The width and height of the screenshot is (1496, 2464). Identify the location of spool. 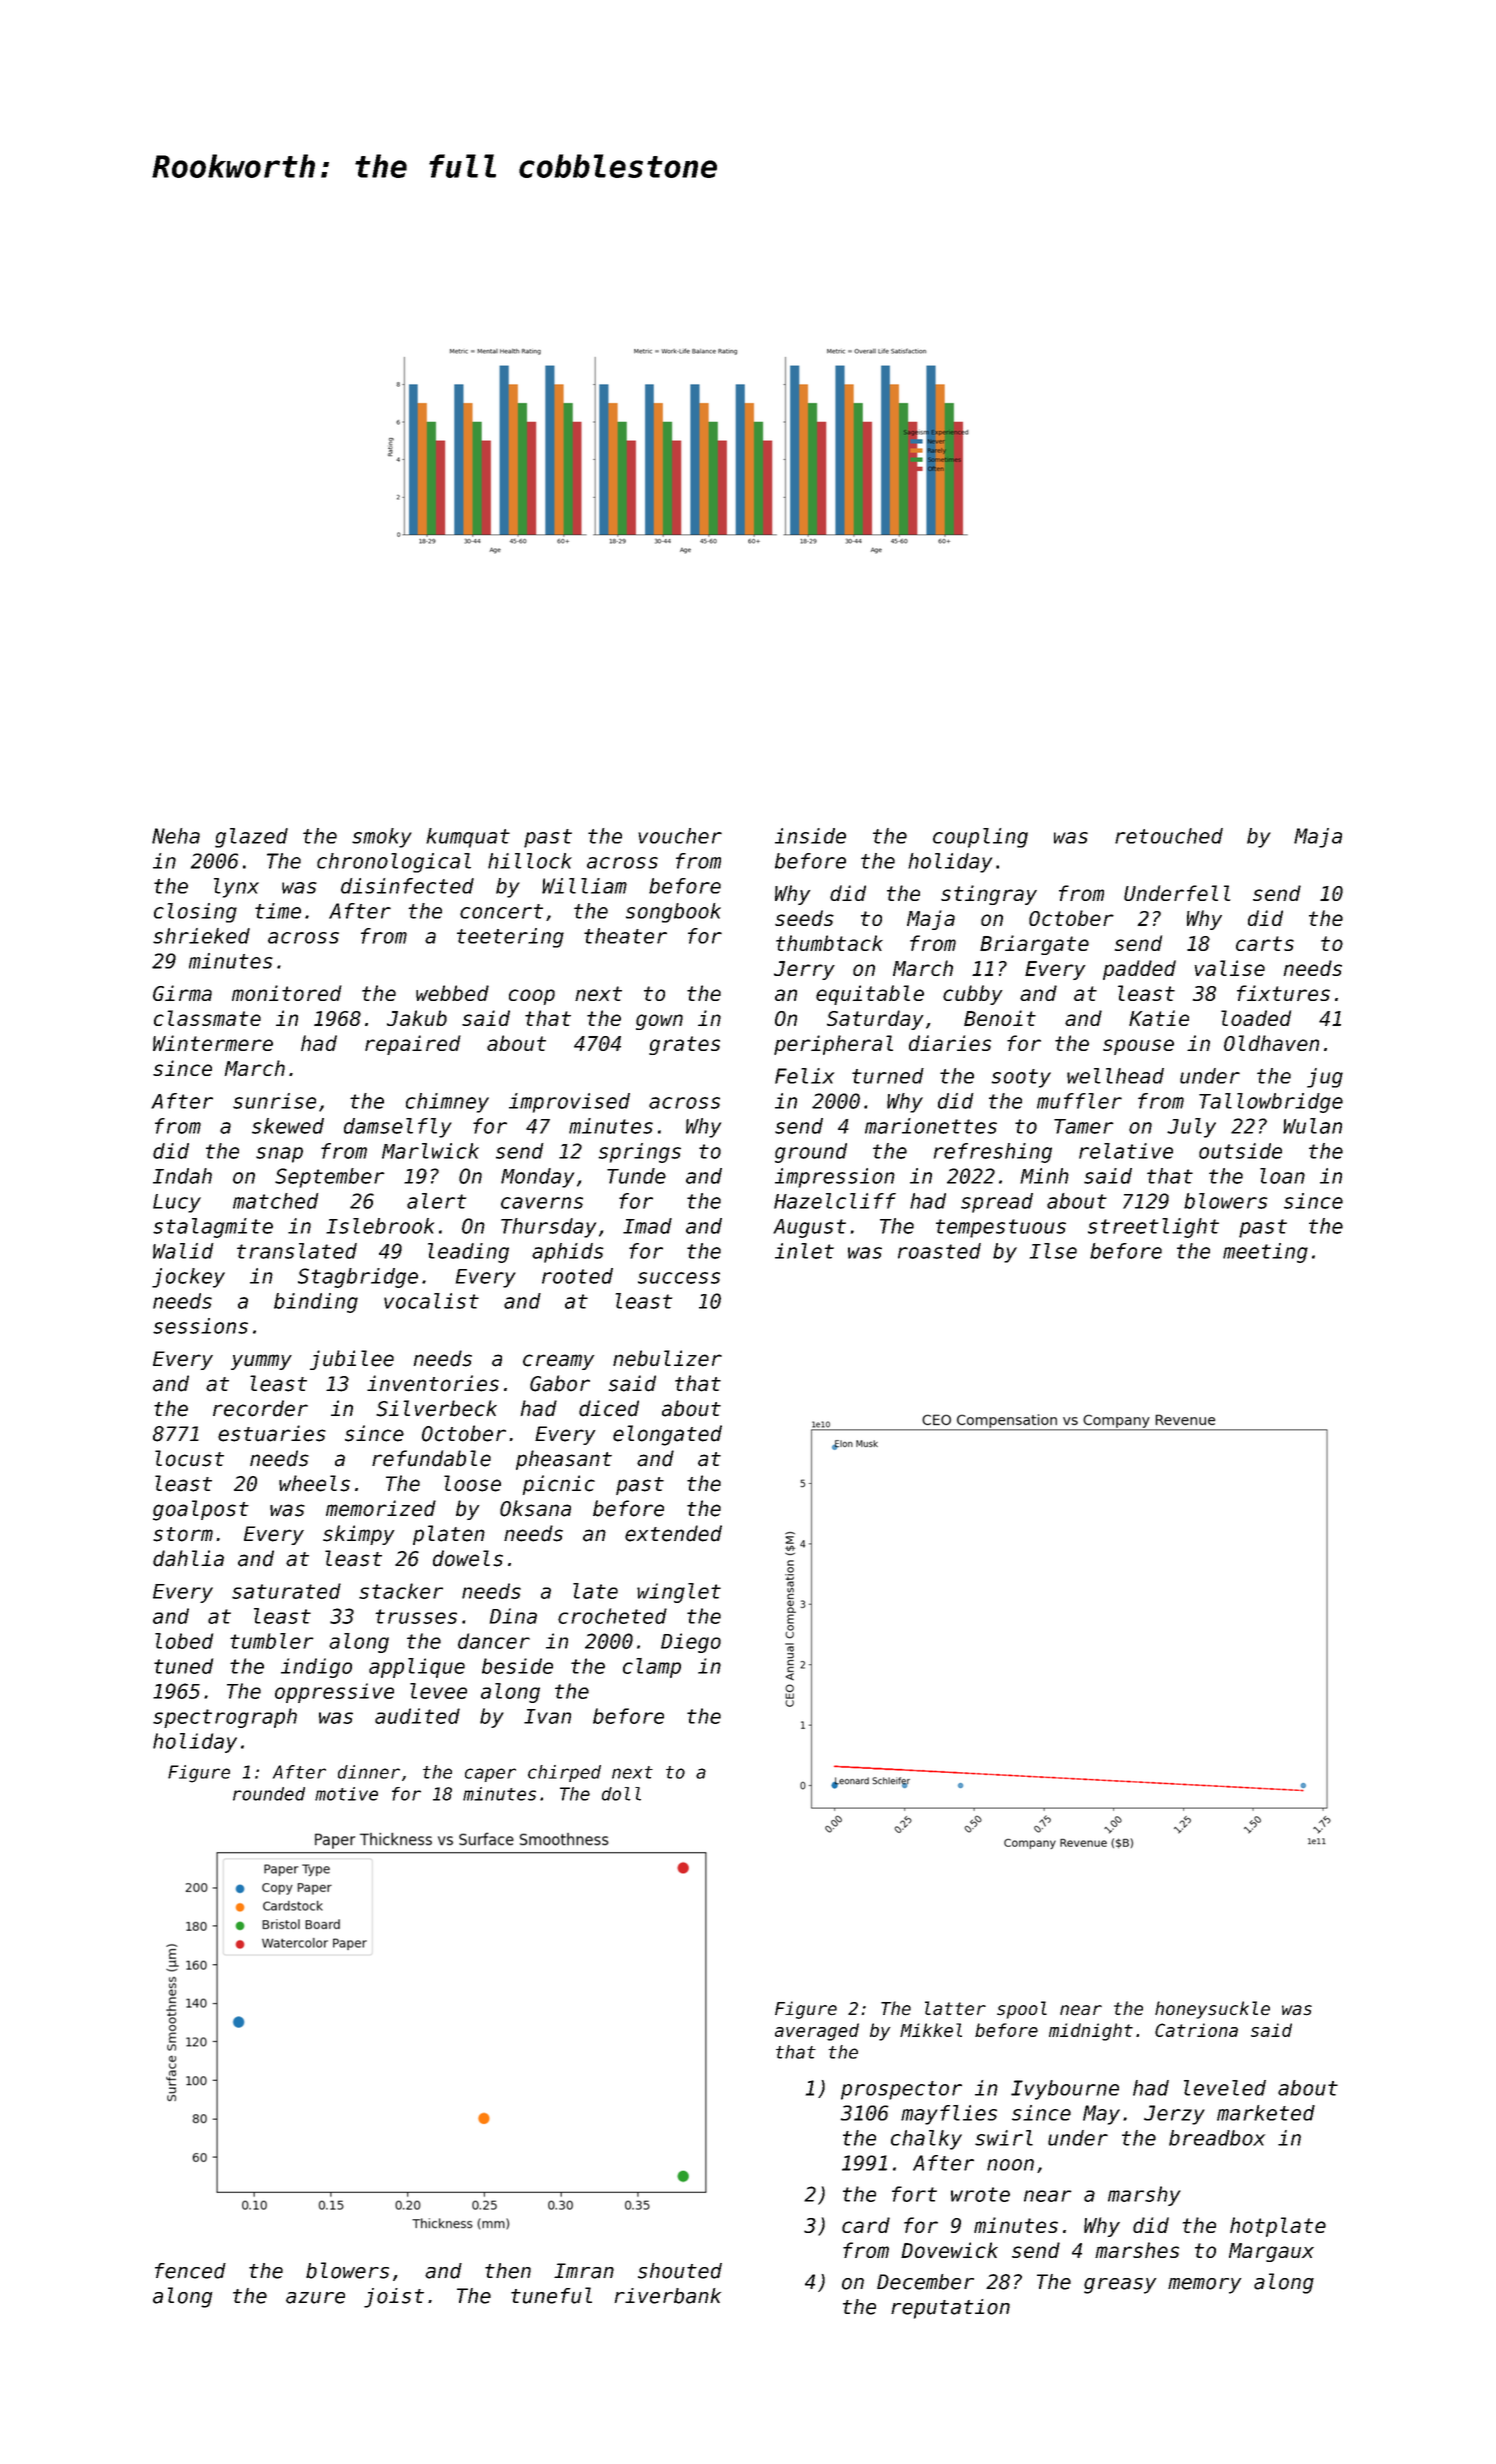
(1022, 2010).
